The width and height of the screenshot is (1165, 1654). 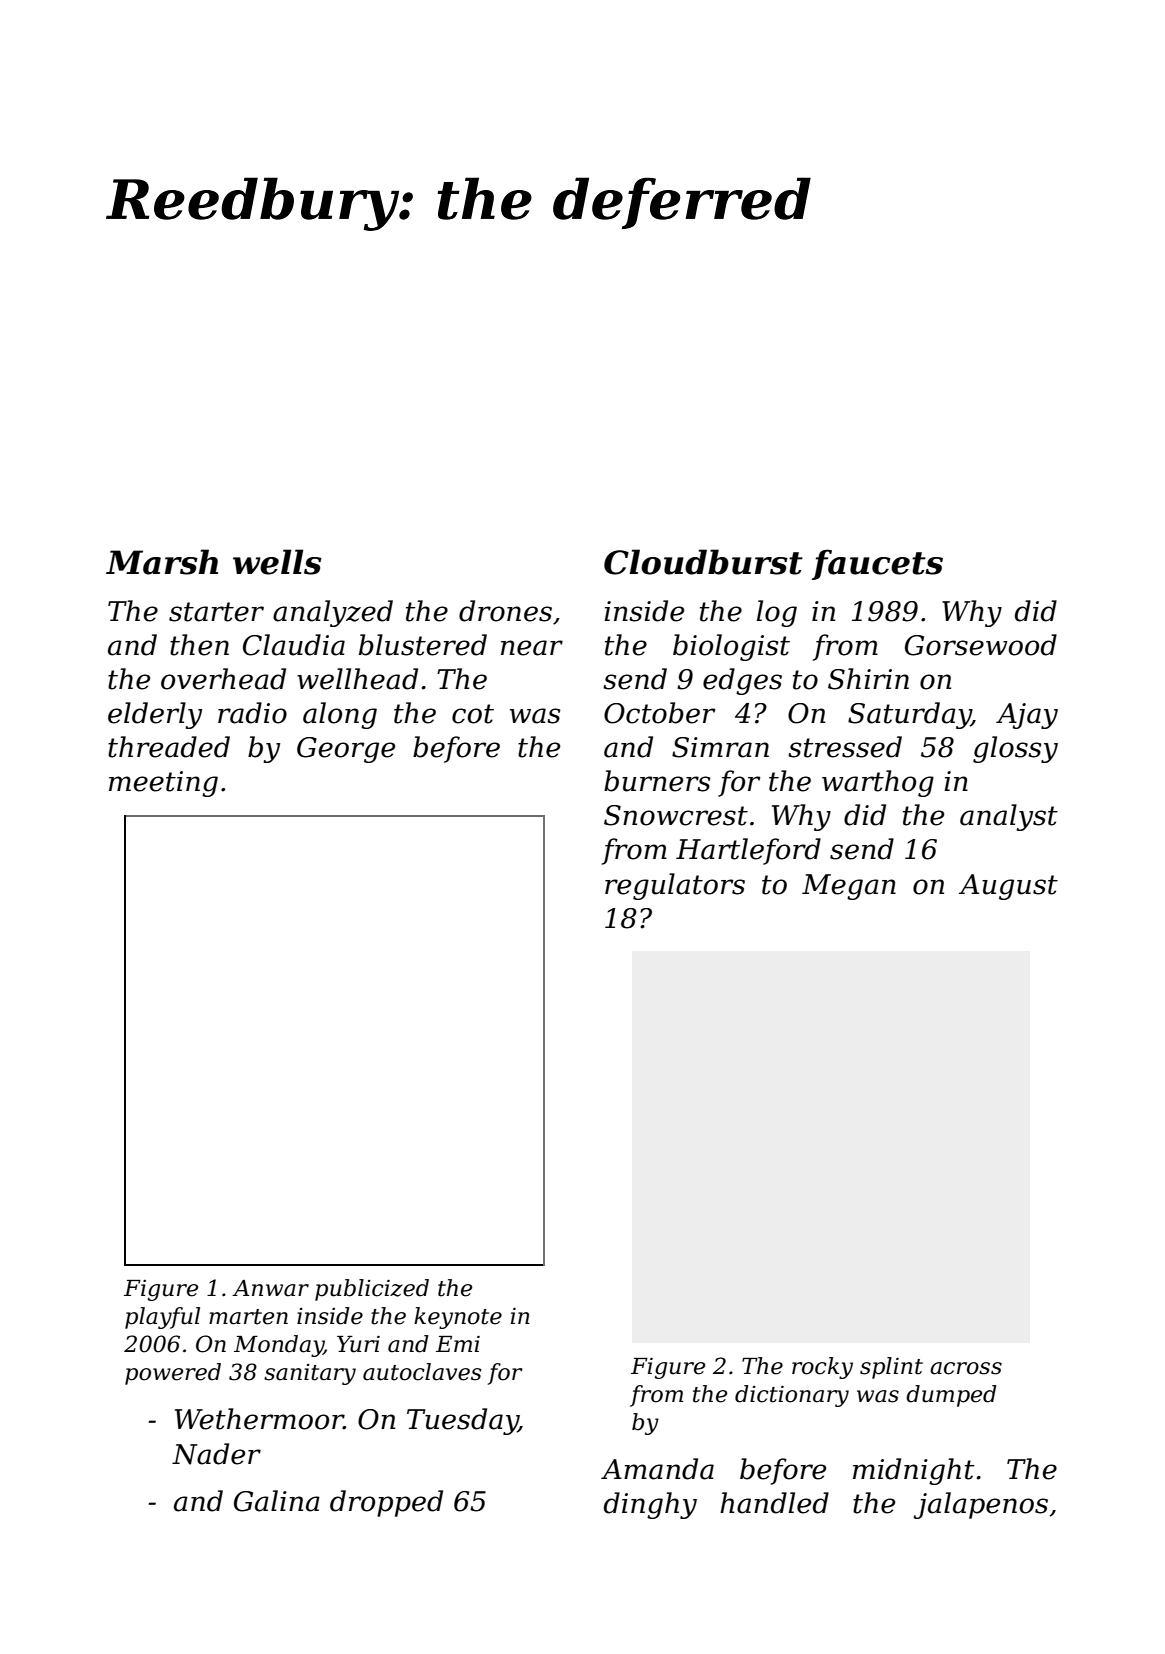 What do you see at coordinates (346, 750) in the screenshot?
I see `George` at bounding box center [346, 750].
